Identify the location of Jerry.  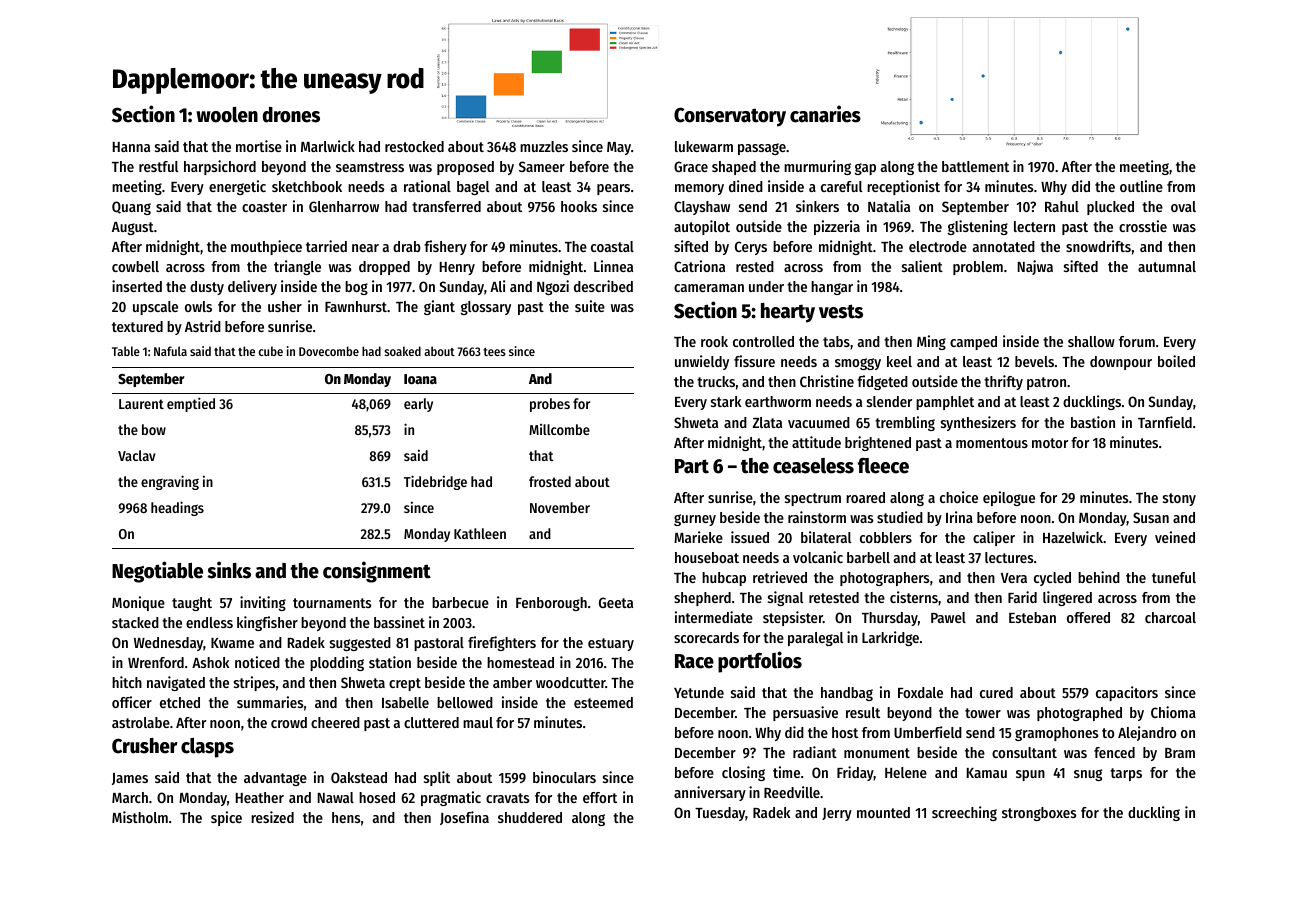
(837, 814).
